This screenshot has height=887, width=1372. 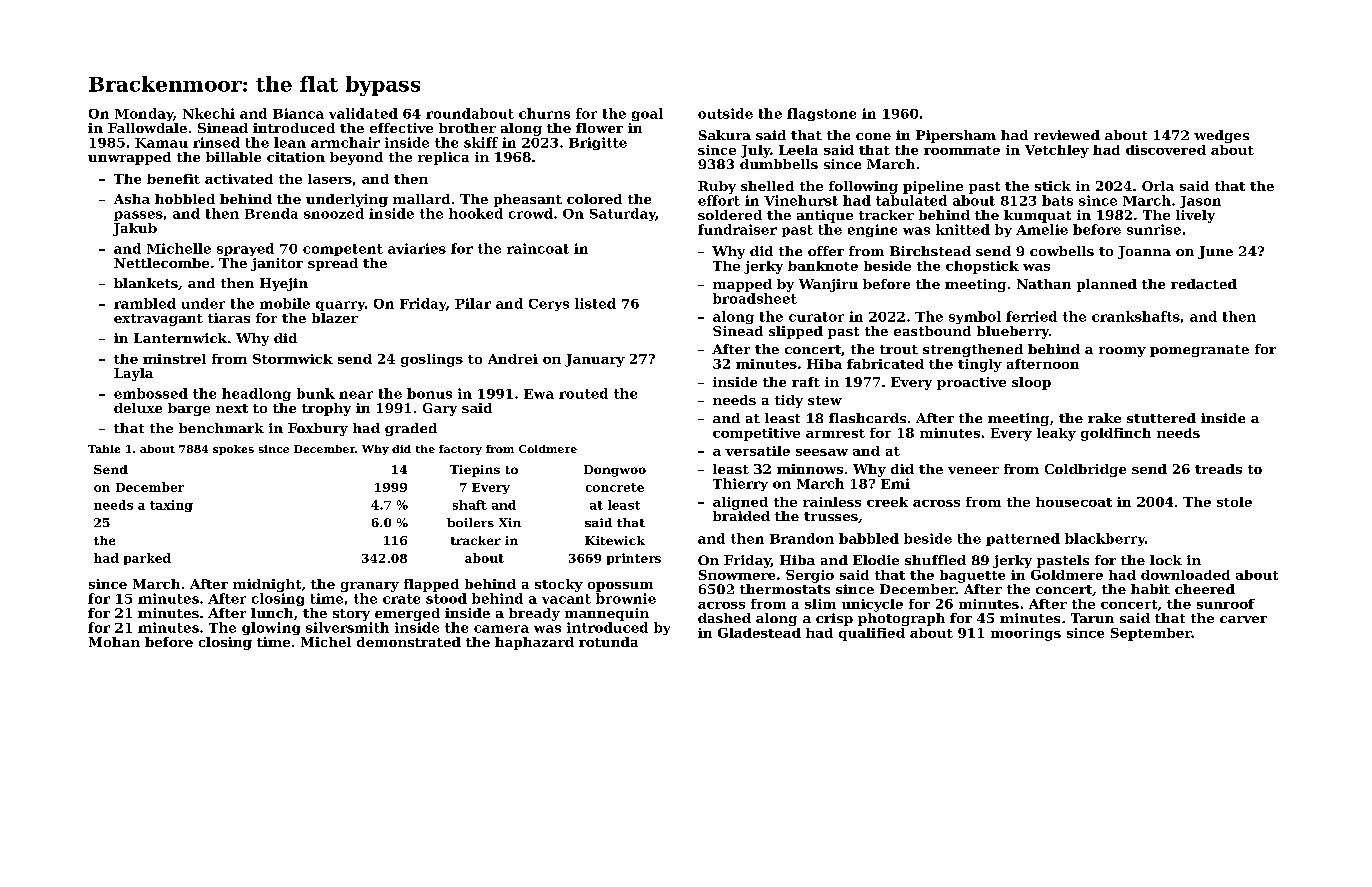 I want to click on Table, so click(x=104, y=449).
